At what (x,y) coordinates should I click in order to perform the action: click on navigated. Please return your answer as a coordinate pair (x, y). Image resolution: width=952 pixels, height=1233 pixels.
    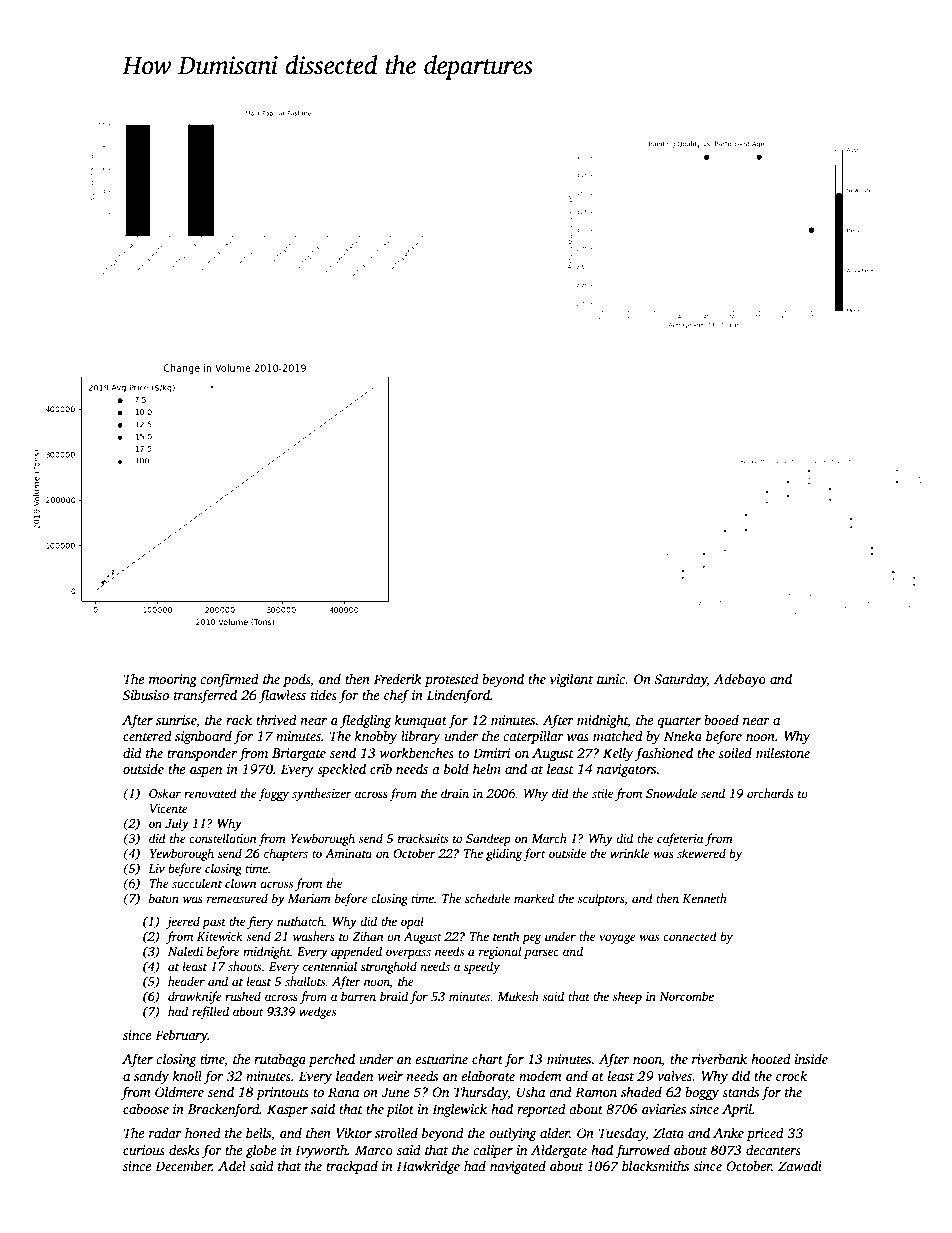
    Looking at the image, I should click on (518, 1167).
